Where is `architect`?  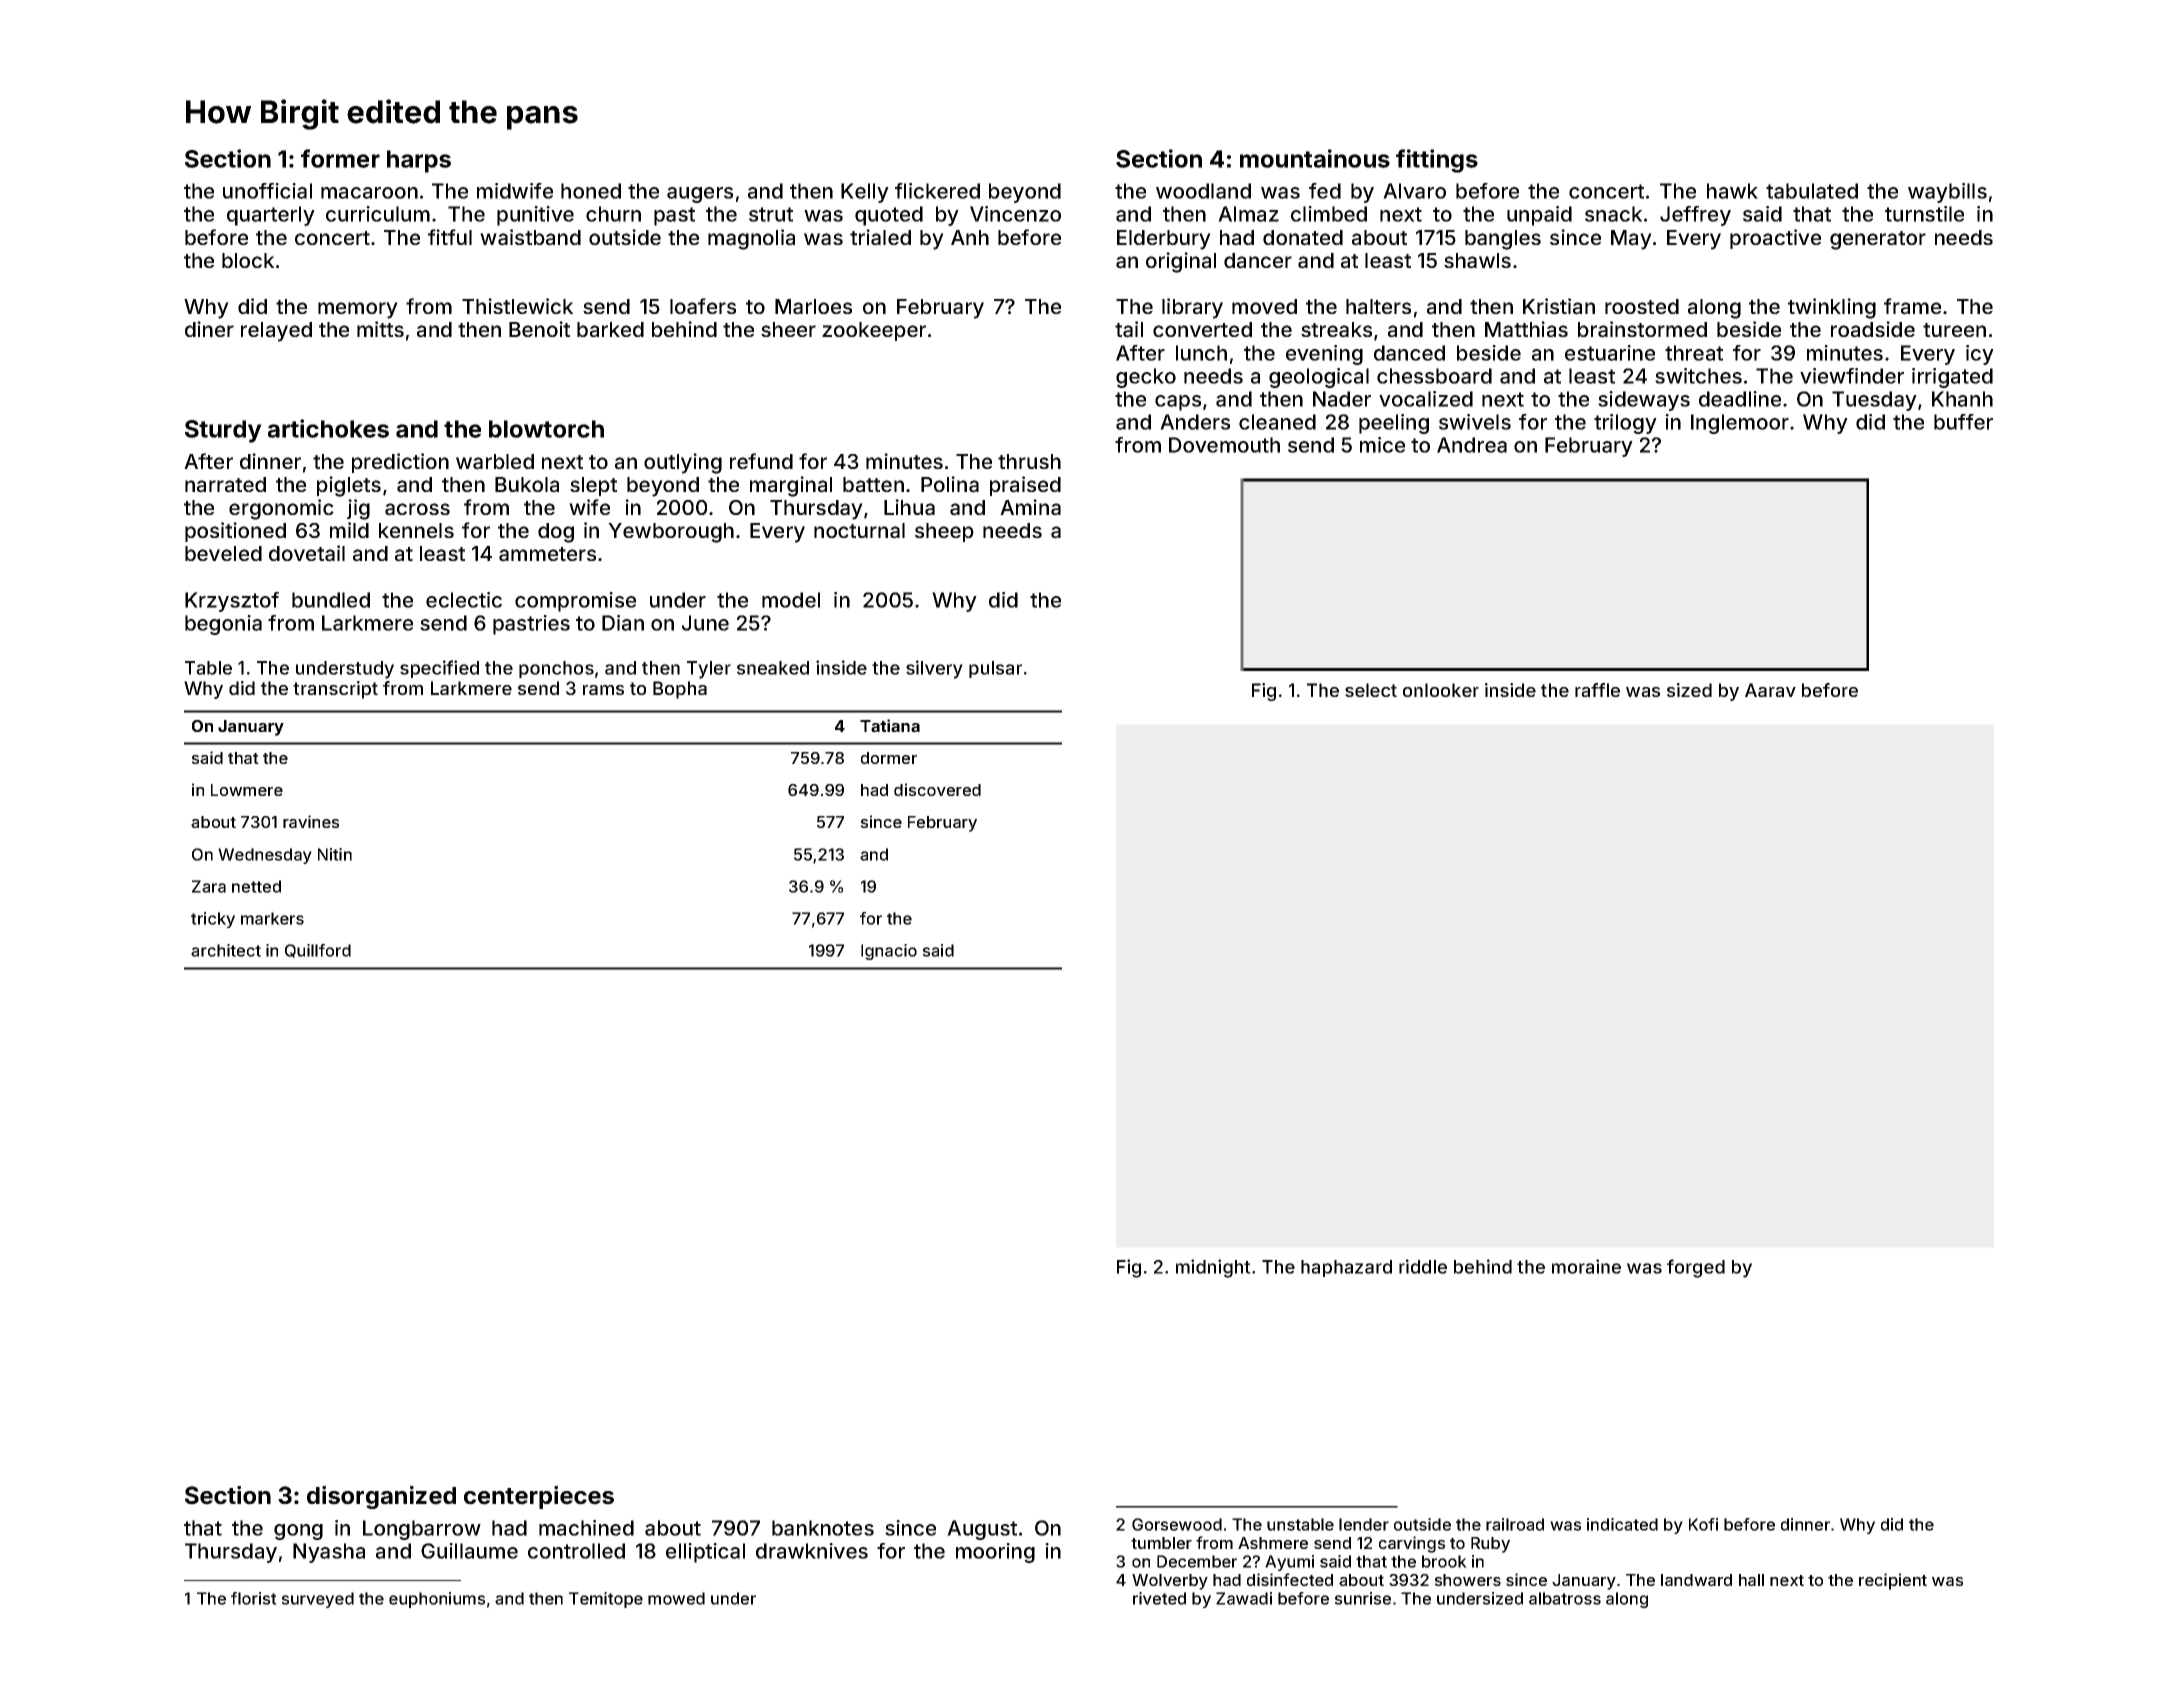
architect is located at coordinates (226, 950).
